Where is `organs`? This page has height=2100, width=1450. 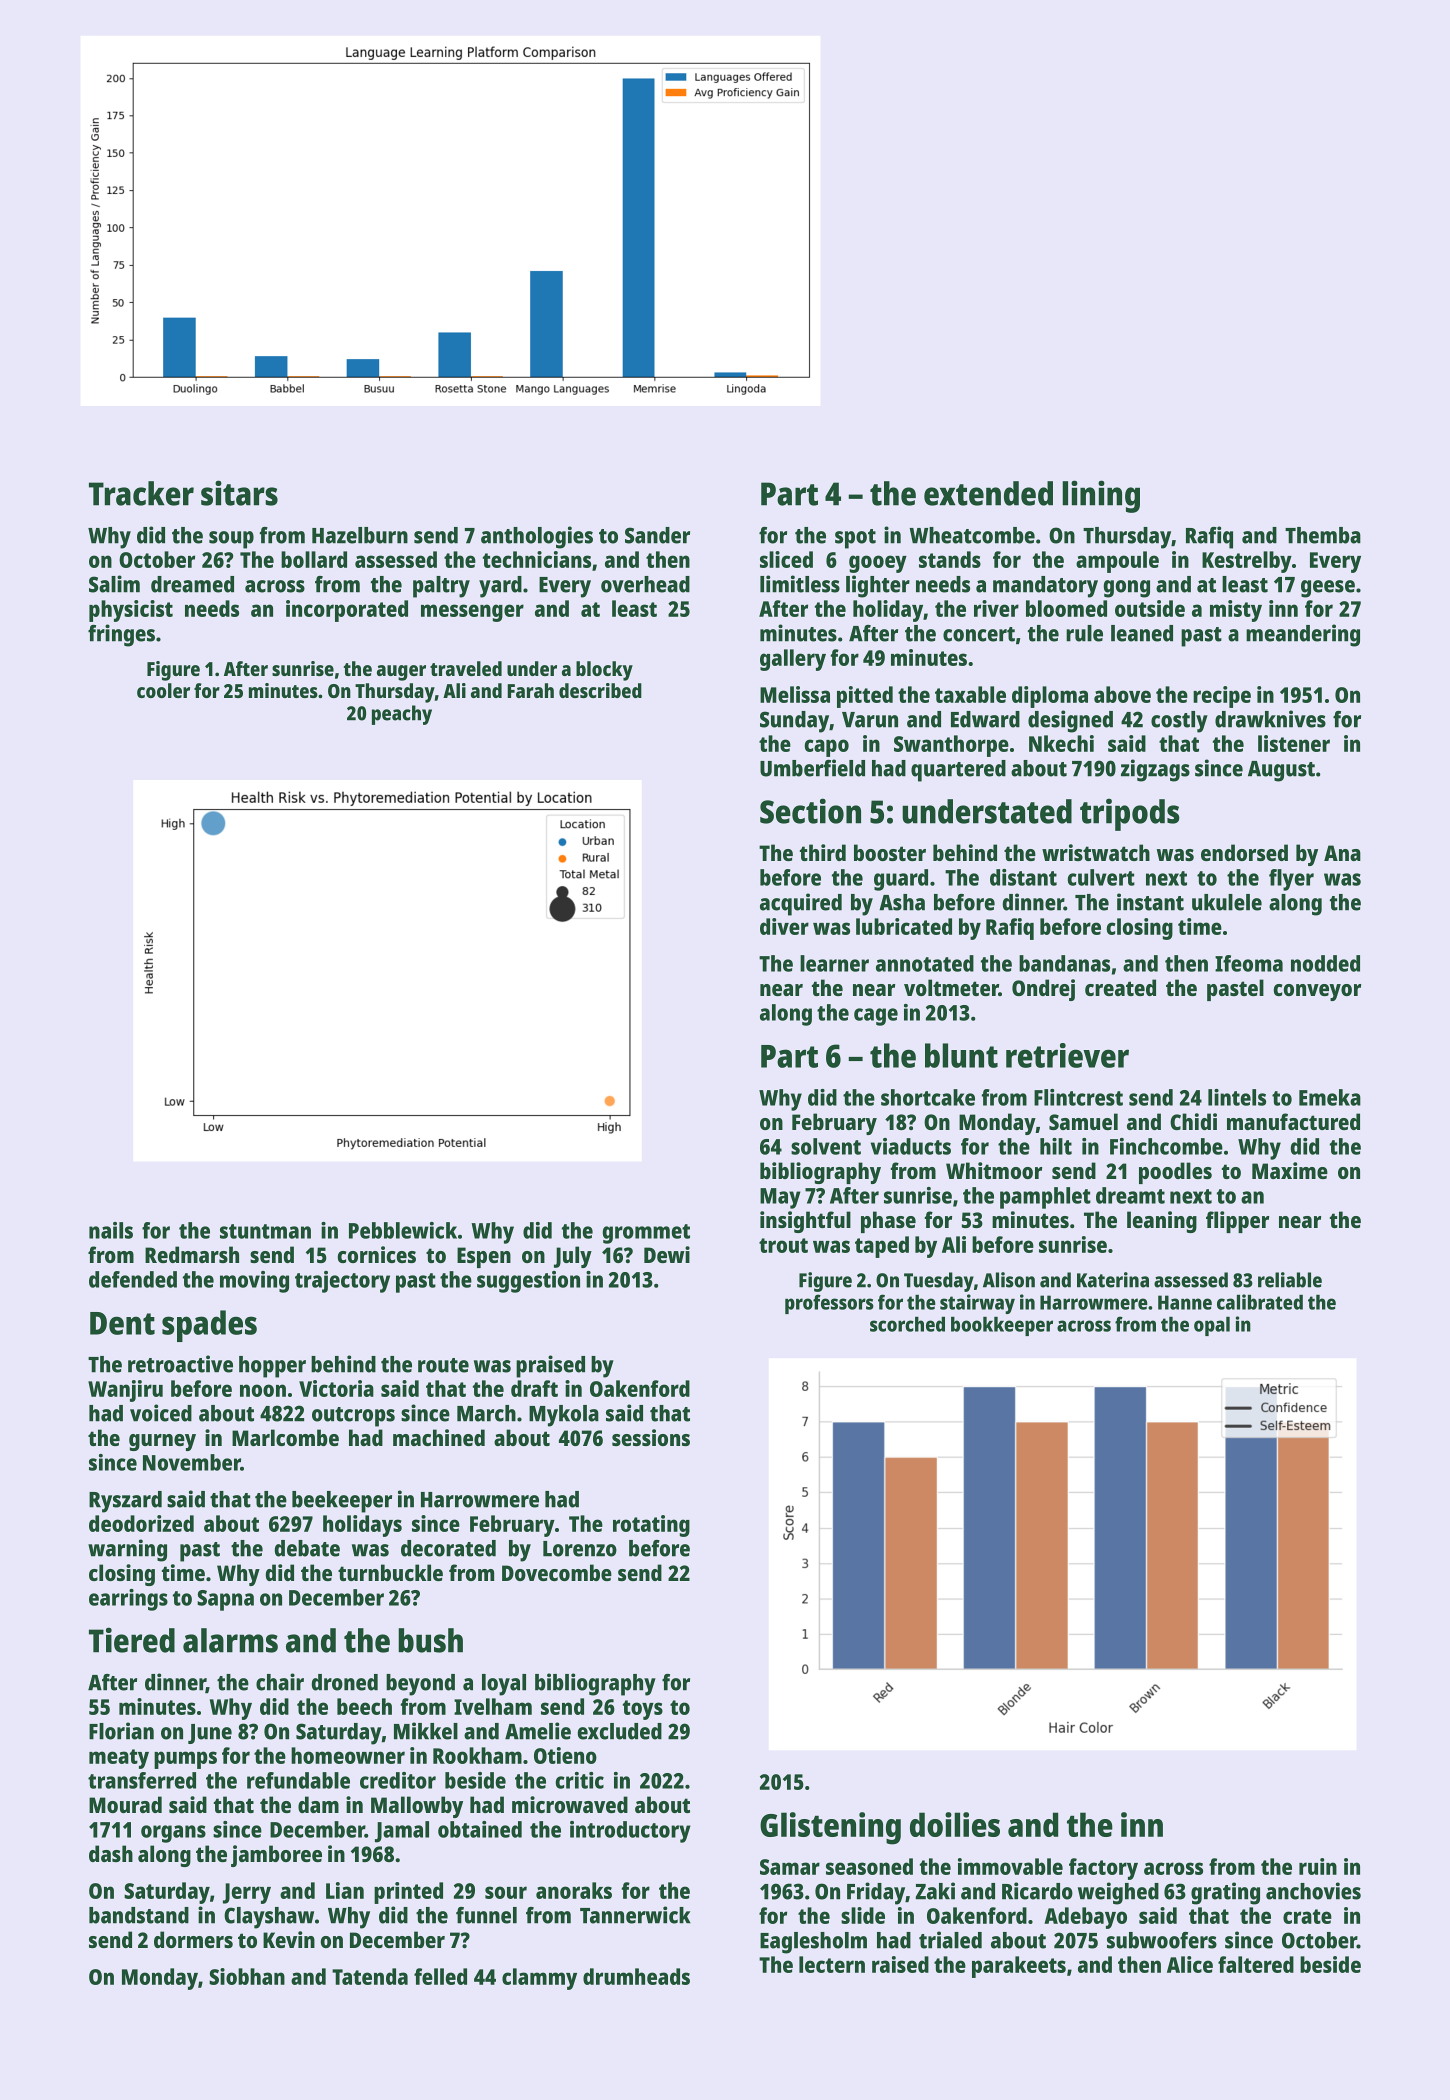 organs is located at coordinates (173, 1834).
